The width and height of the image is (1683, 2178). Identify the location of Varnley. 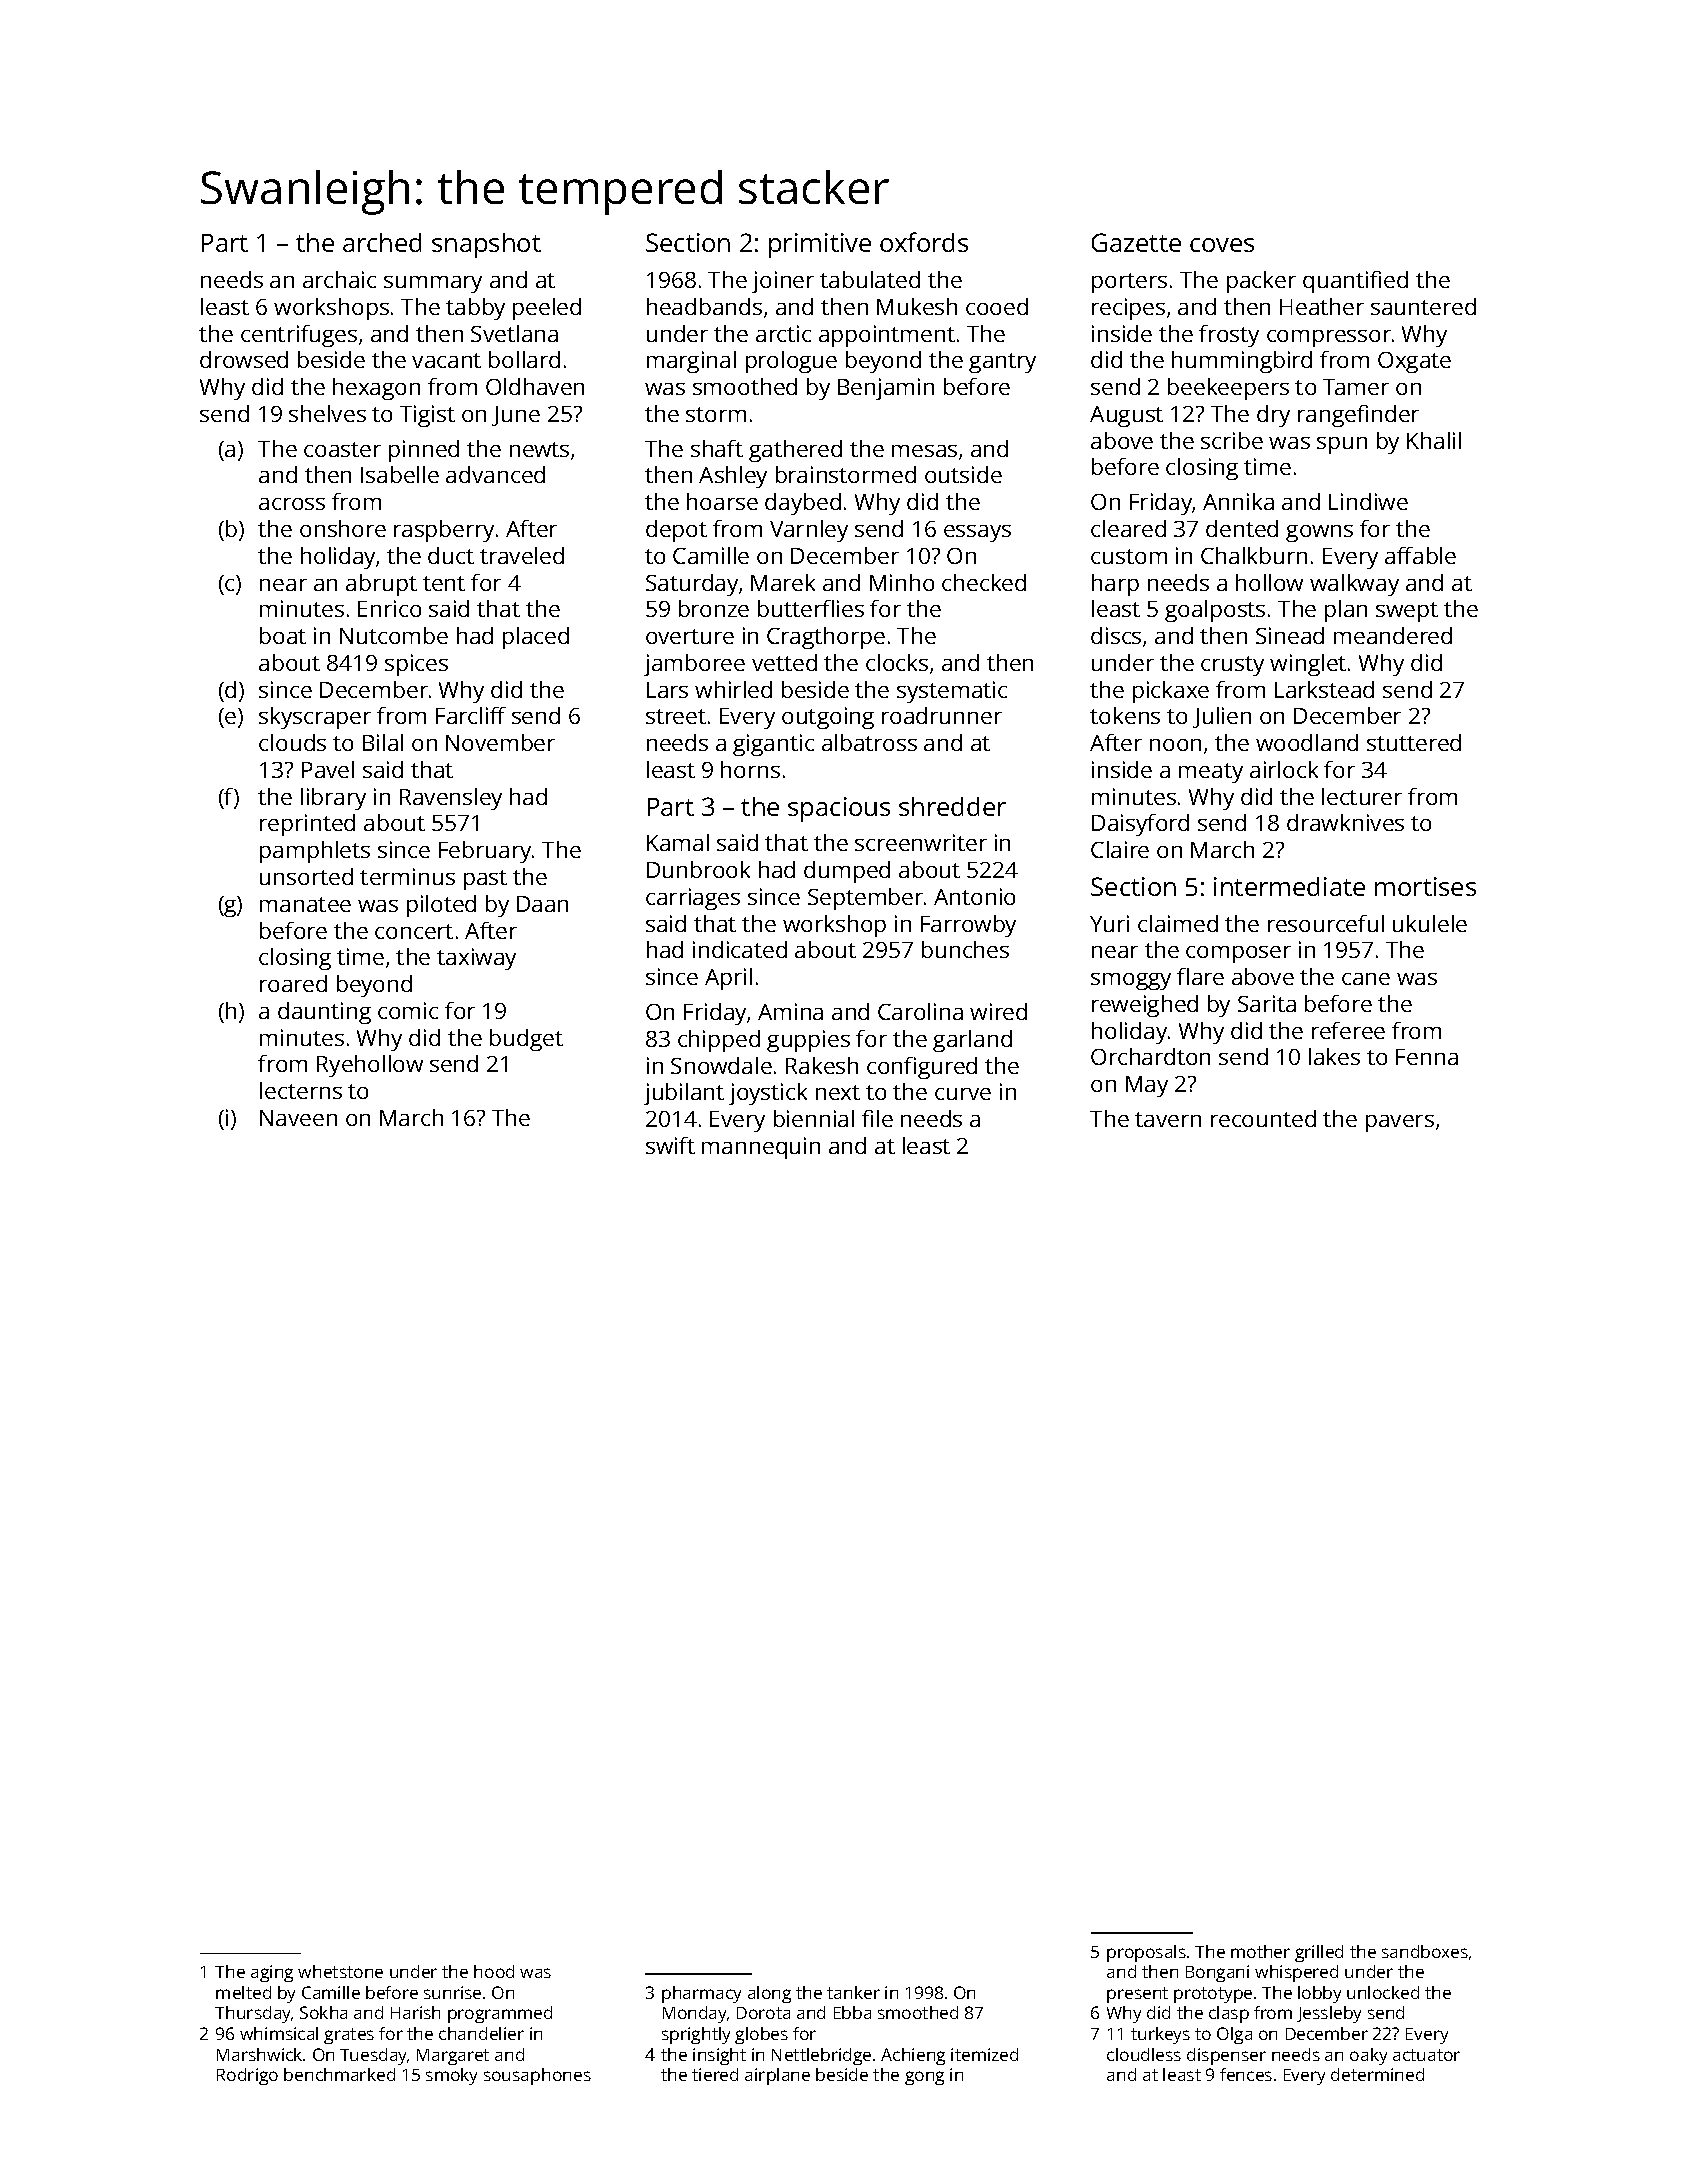
(809, 531).
